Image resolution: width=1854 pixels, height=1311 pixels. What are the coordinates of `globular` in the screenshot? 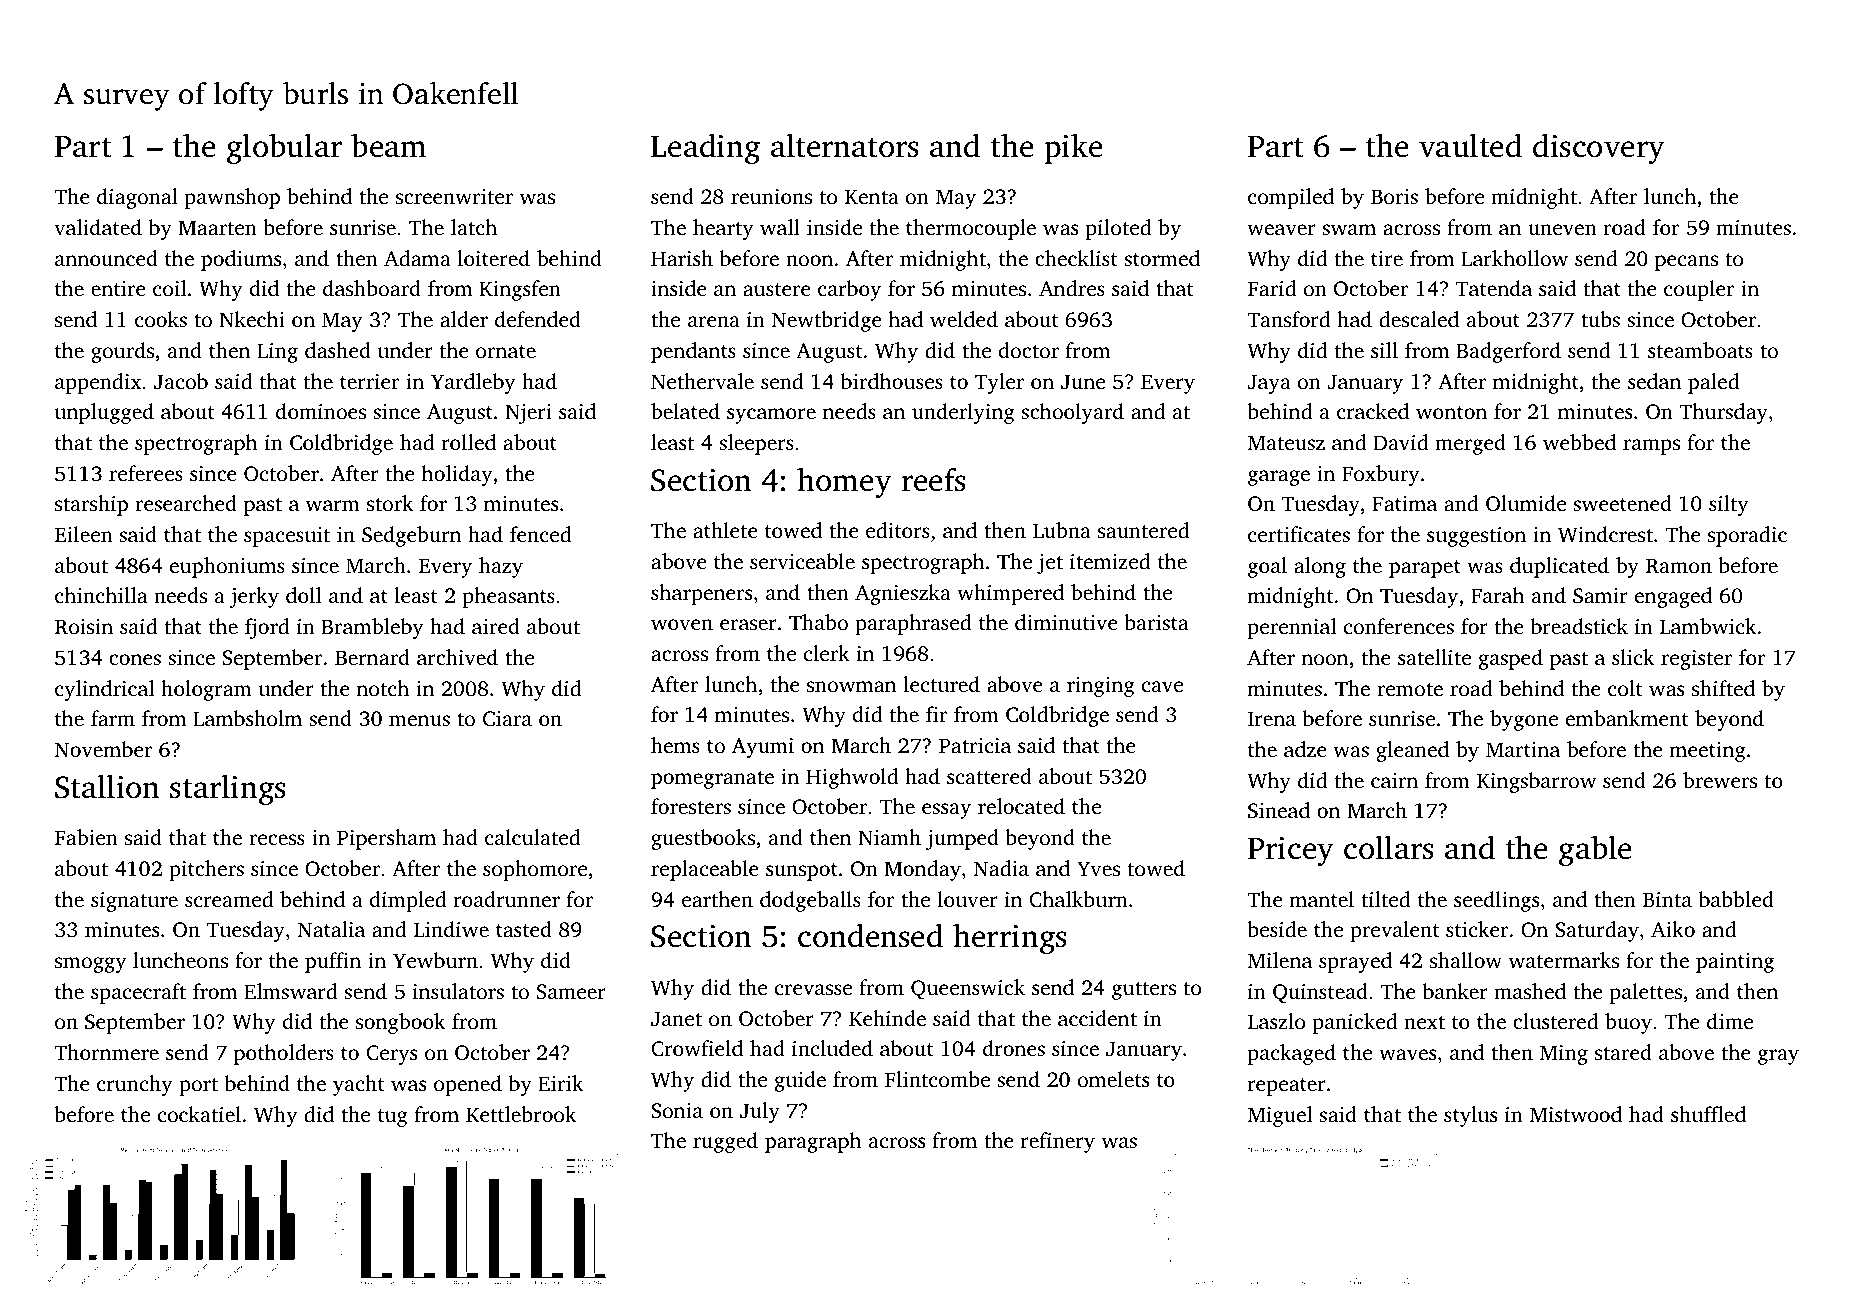 It's located at (284, 148).
